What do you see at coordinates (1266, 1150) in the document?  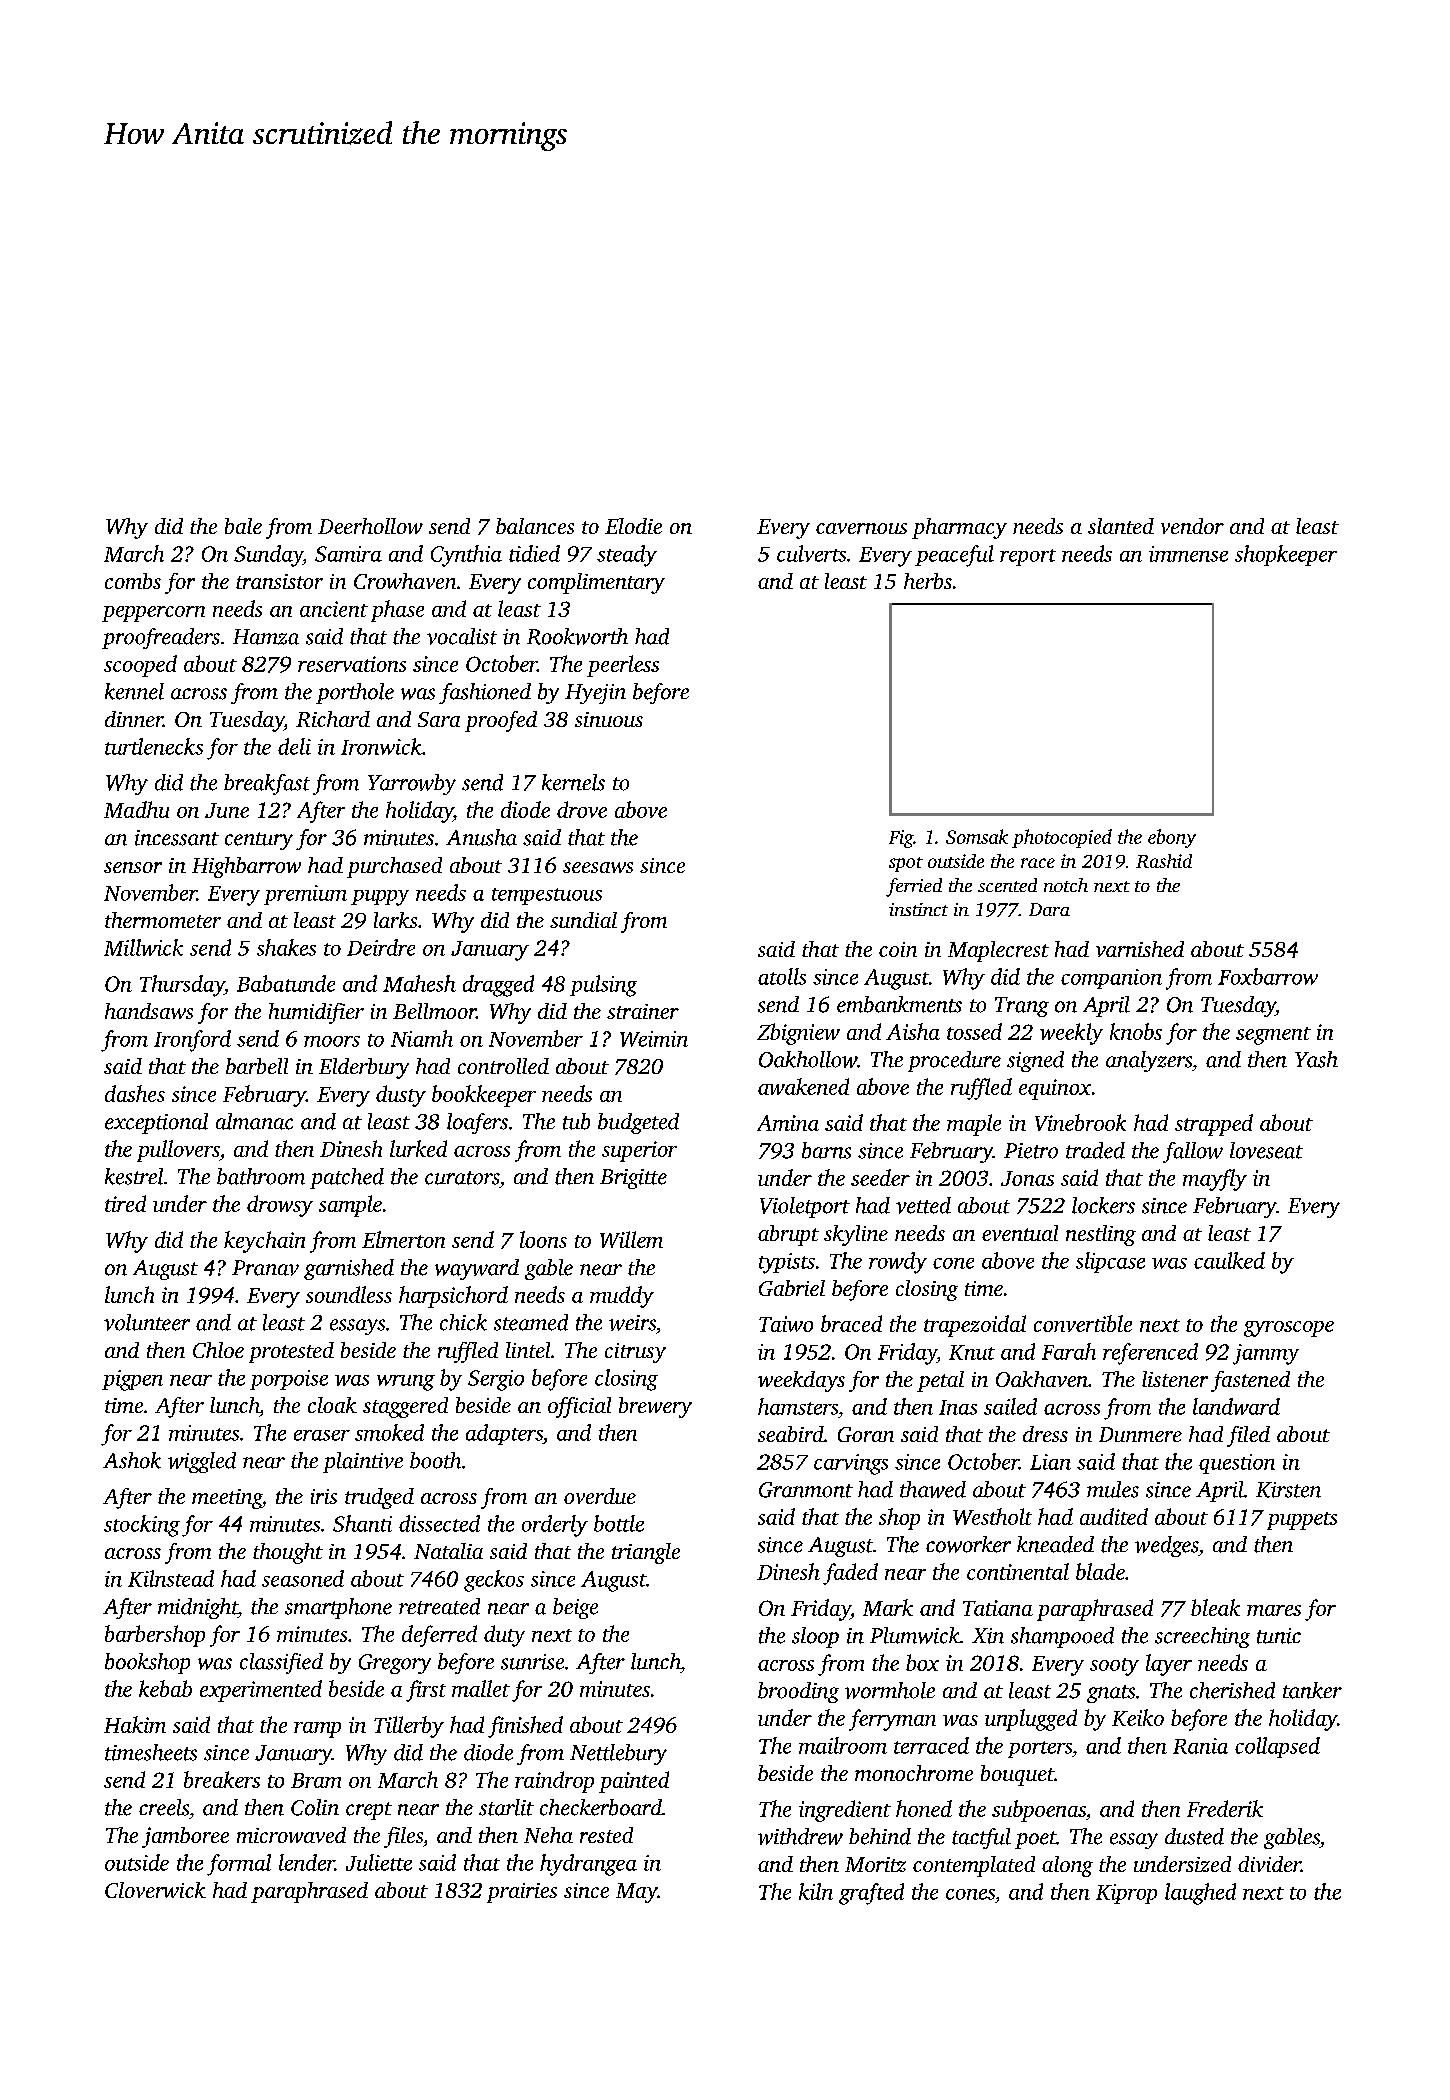 I see `loveseat` at bounding box center [1266, 1150].
